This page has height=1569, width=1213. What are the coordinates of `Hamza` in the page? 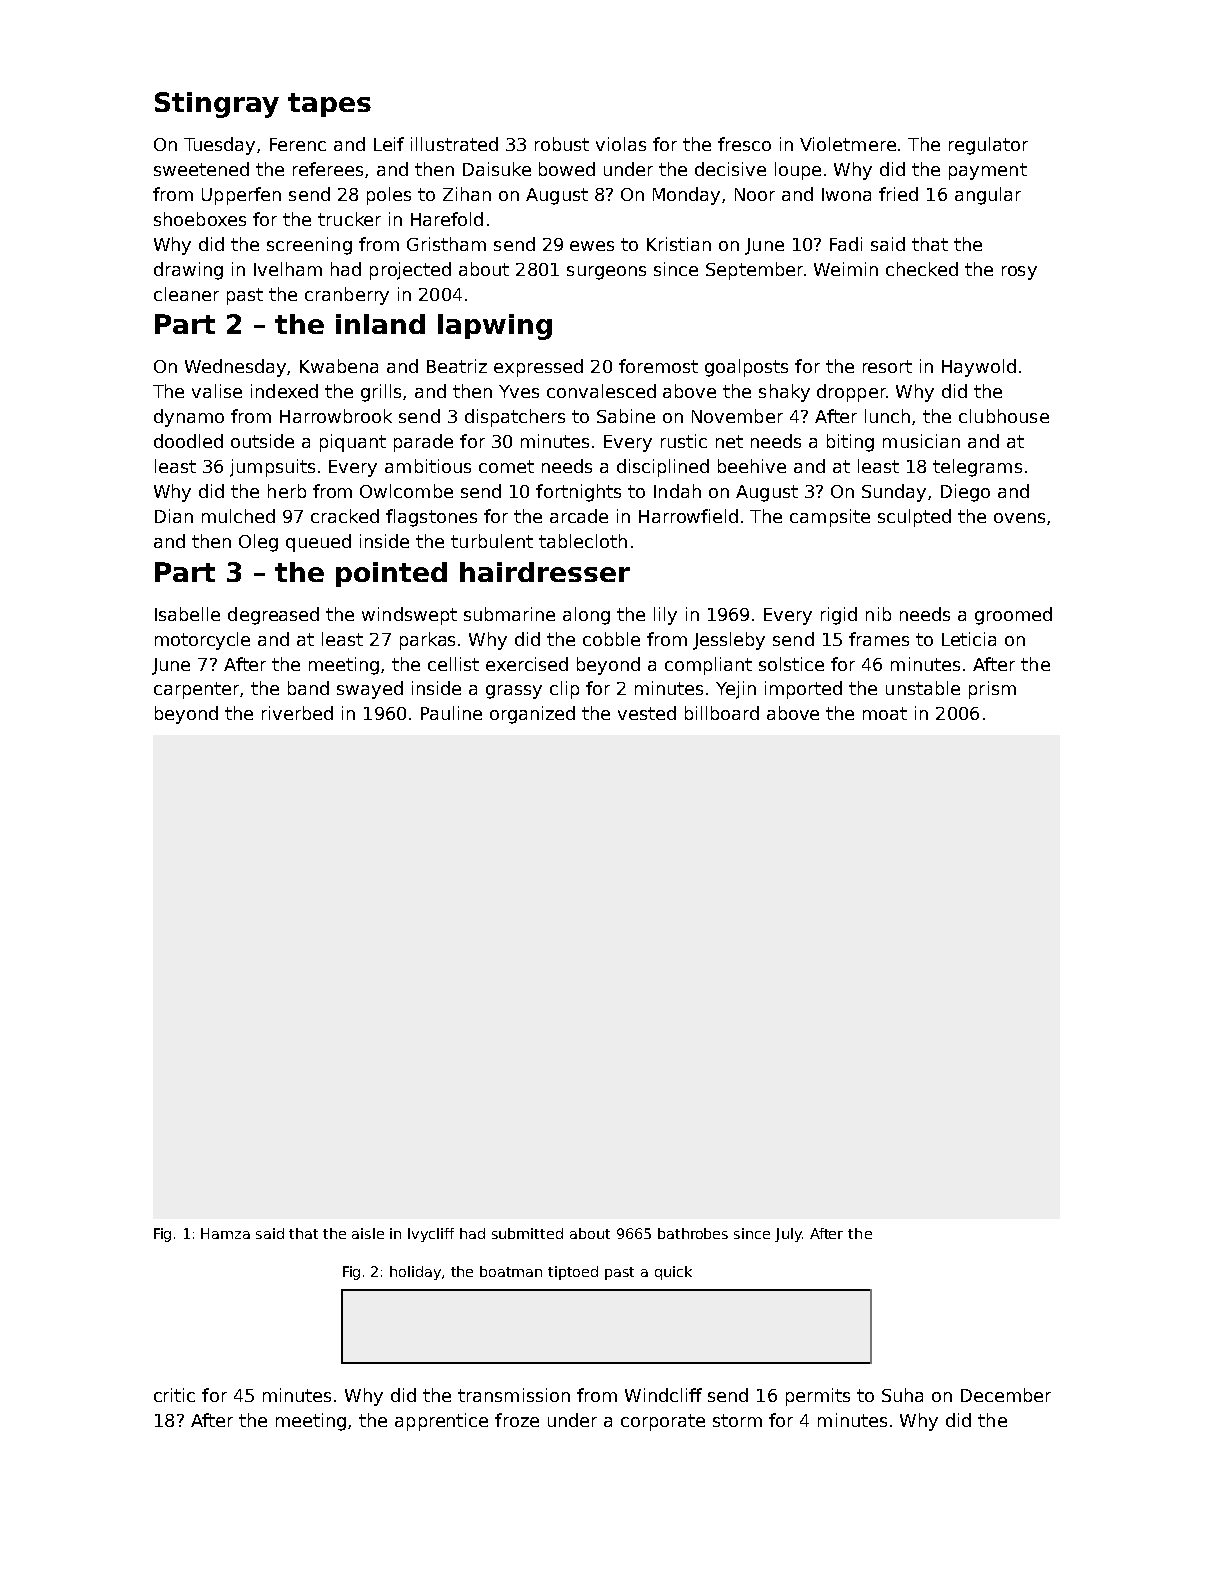 It's located at (225, 1233).
